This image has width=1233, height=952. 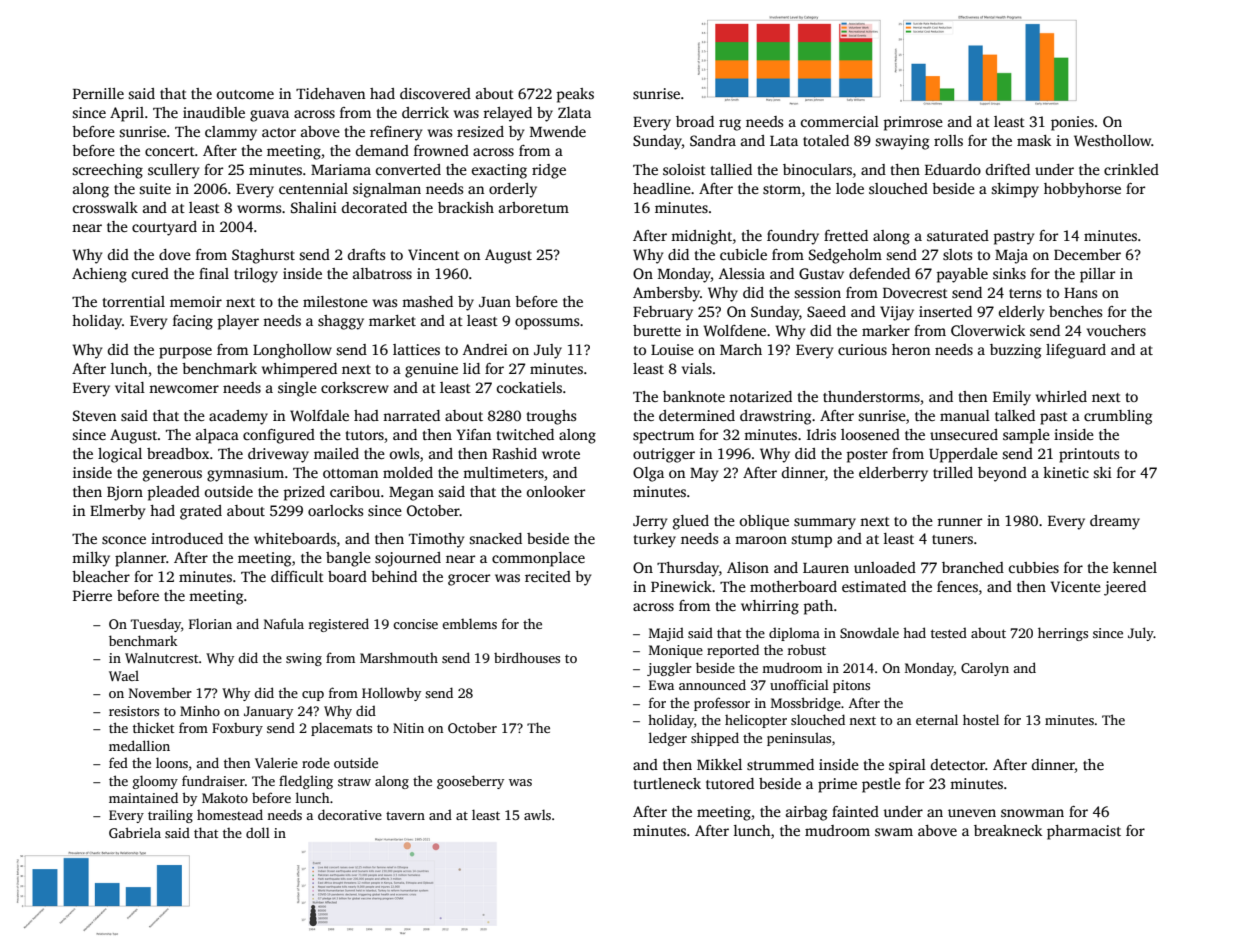 I want to click on oarlocks, so click(x=335, y=510).
